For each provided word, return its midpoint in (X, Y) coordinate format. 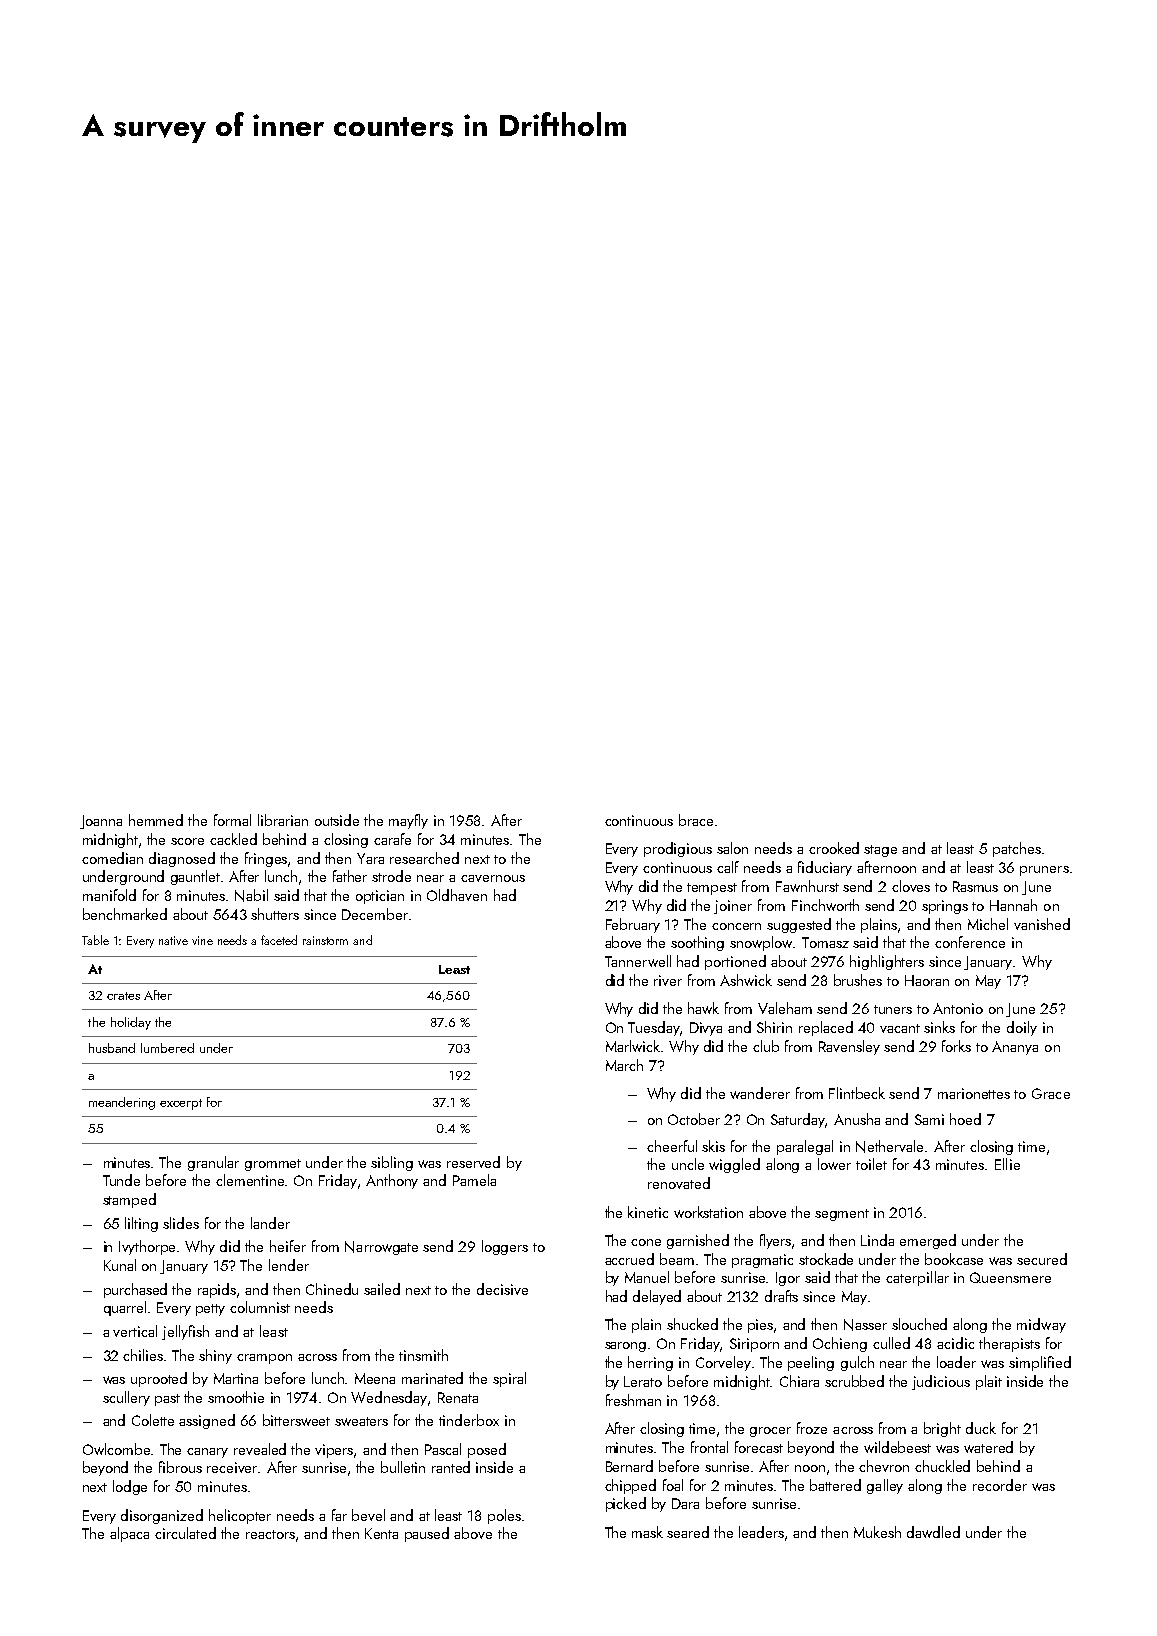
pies (760, 1326)
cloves (911, 886)
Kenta (381, 1533)
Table (95, 940)
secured (1042, 1259)
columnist (260, 1307)
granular (213, 1163)
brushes (858, 980)
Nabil (251, 895)
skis (713, 1146)
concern (736, 926)
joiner (733, 907)
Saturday (798, 1120)
